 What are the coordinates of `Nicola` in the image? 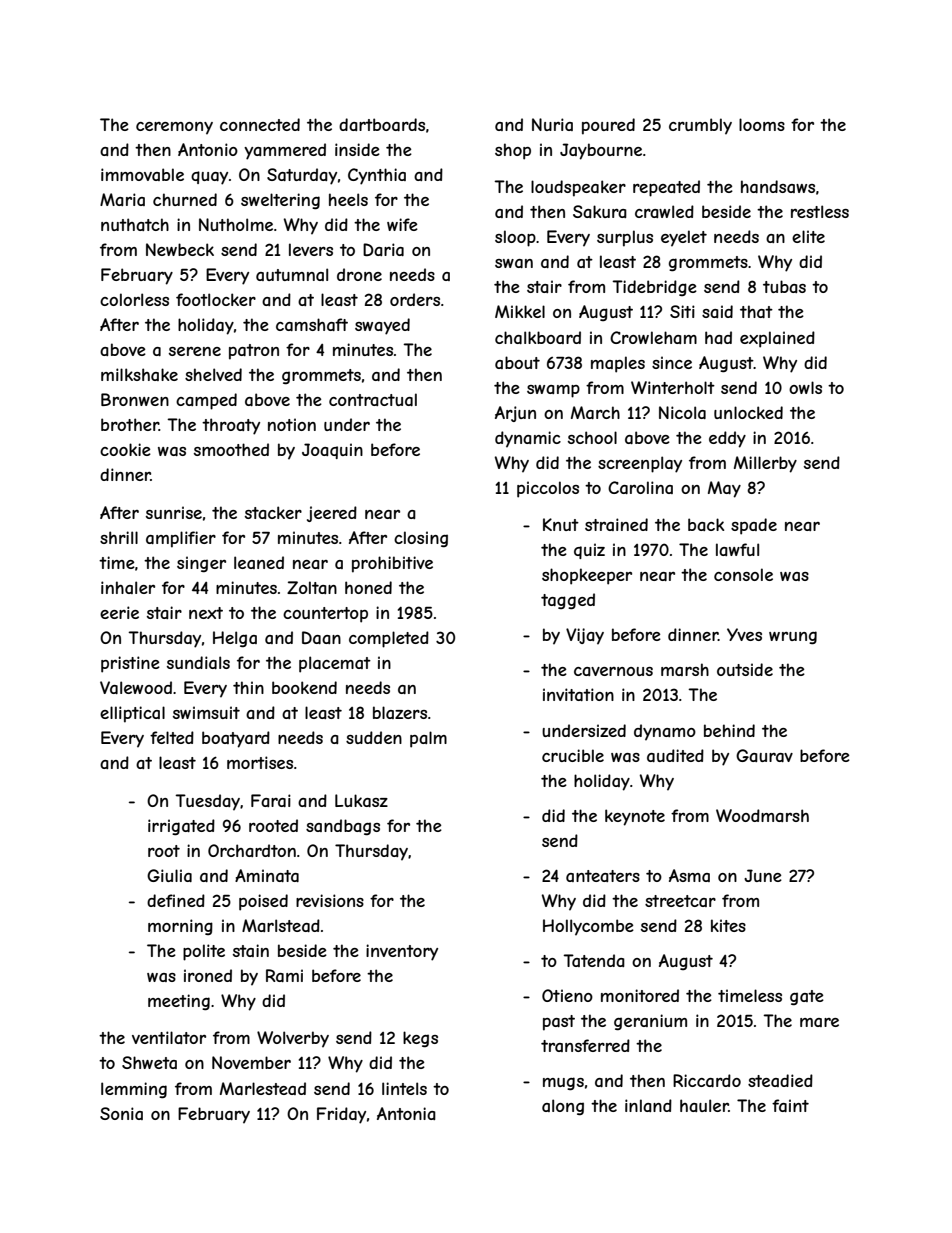 It's located at (682, 412).
